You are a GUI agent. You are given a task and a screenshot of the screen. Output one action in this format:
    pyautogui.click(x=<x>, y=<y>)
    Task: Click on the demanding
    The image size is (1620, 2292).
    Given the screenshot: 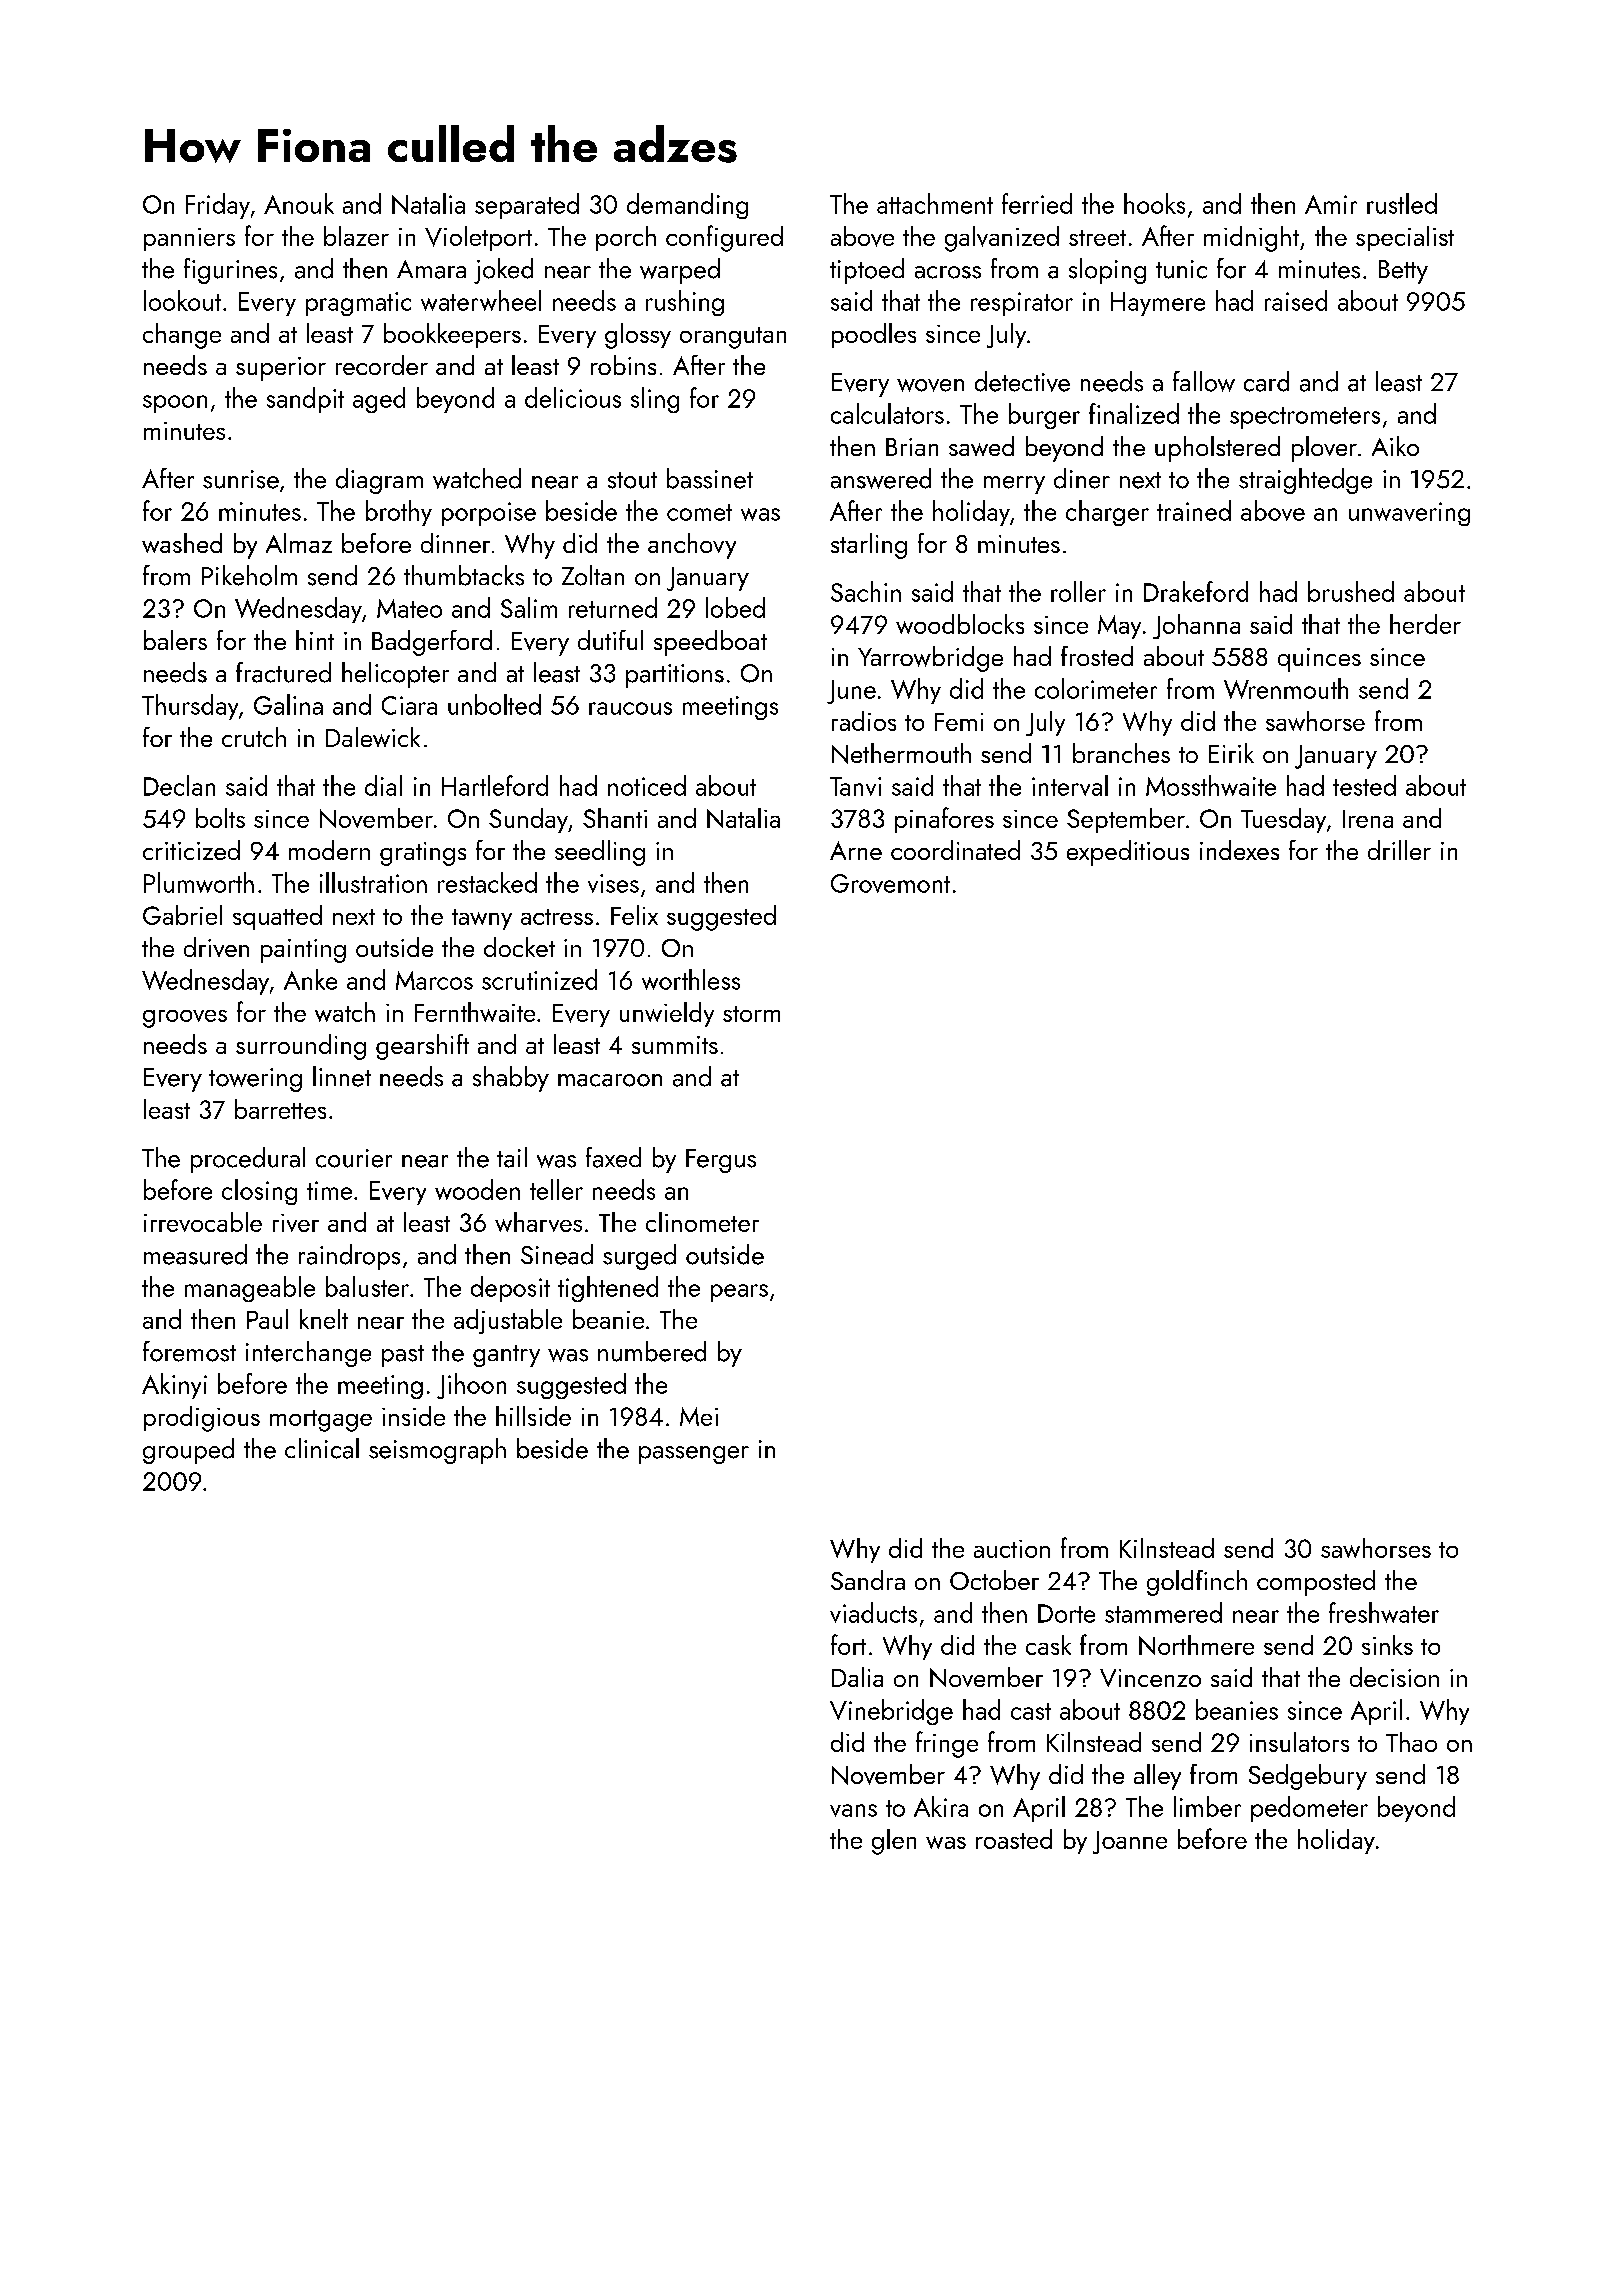 What is the action you would take?
    pyautogui.click(x=687, y=206)
